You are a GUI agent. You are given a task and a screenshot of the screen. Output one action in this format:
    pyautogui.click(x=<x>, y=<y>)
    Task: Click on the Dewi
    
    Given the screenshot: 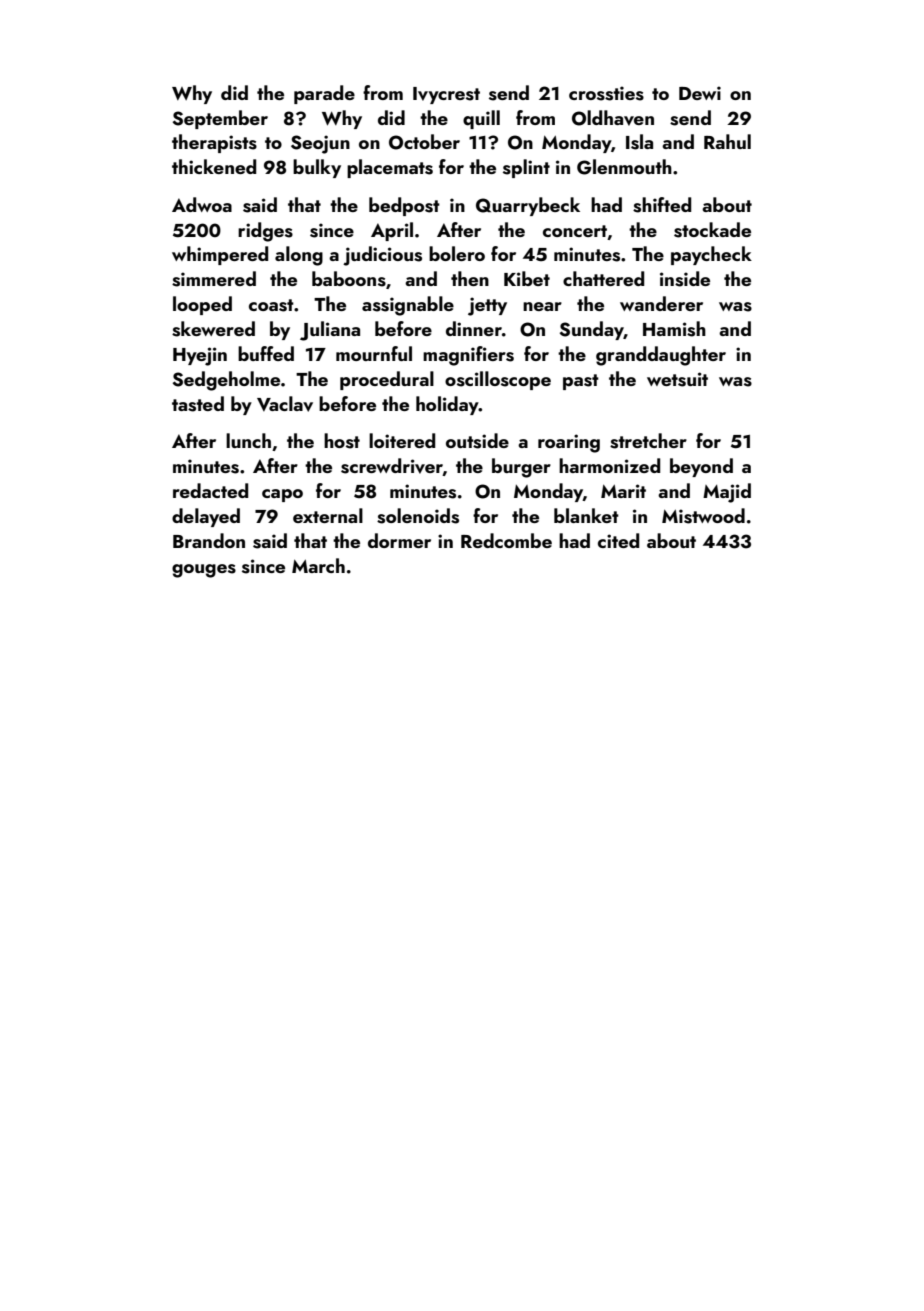 What is the action you would take?
    pyautogui.click(x=700, y=93)
